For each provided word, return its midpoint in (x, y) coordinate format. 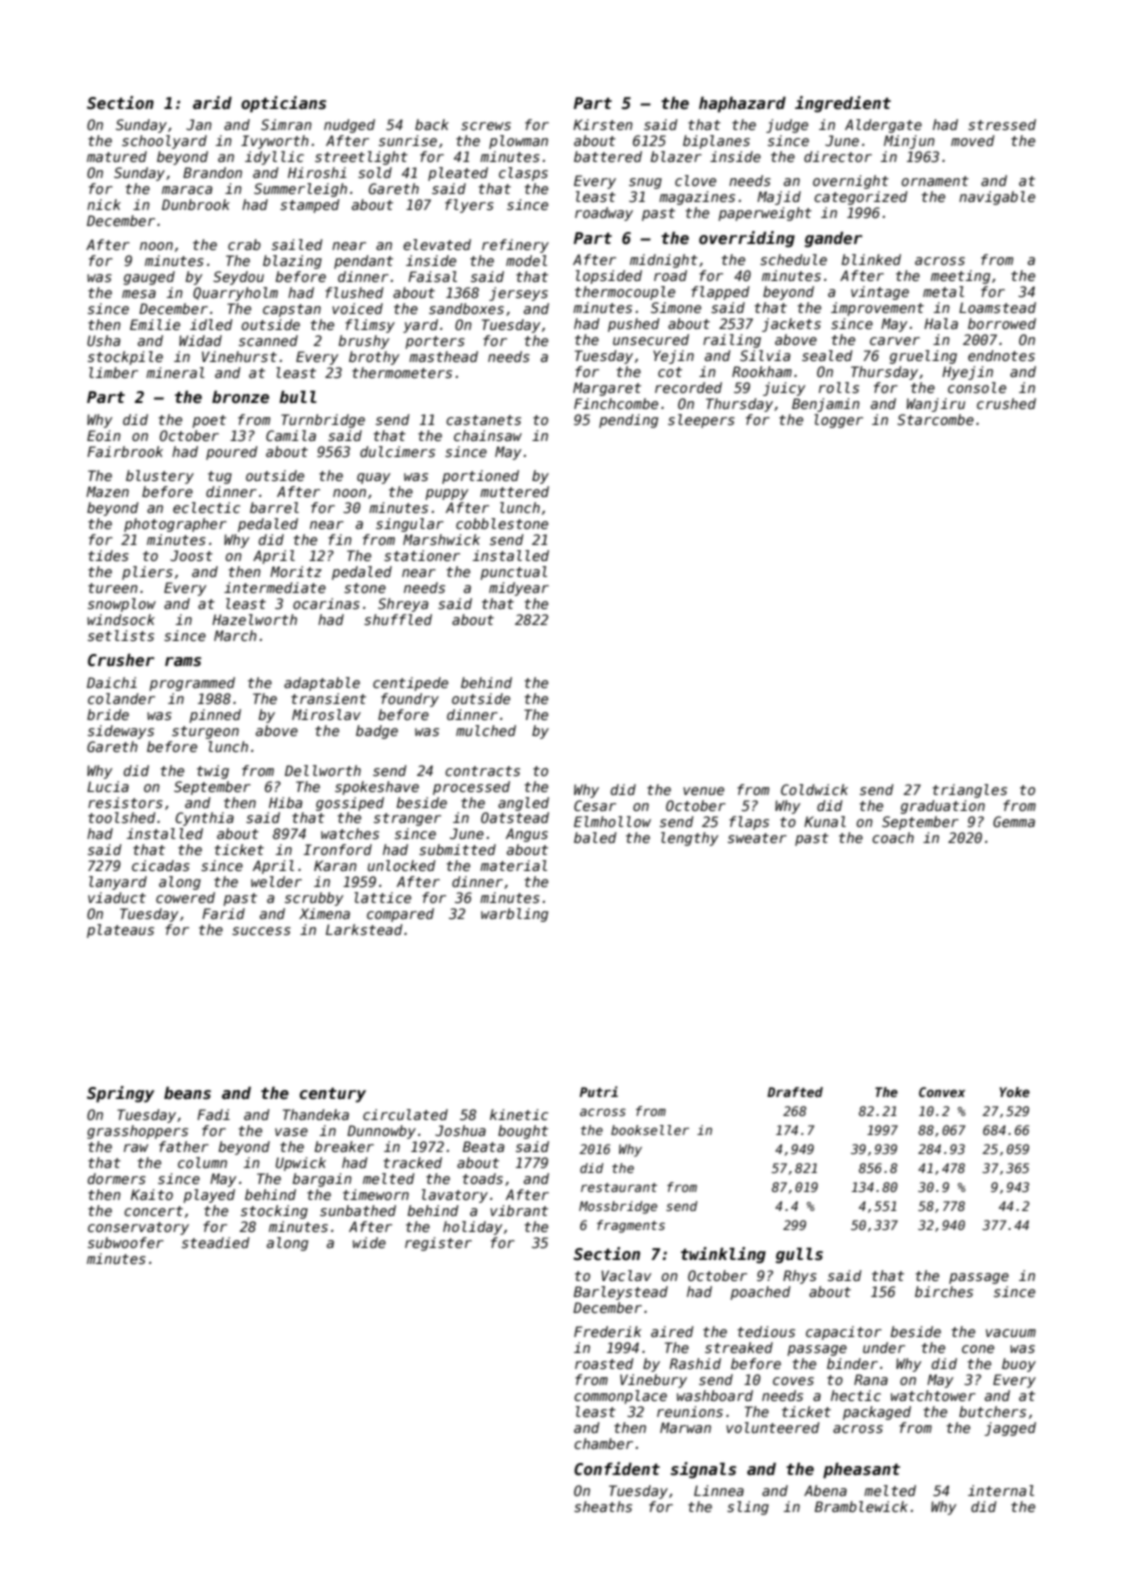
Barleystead (621, 1293)
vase (291, 1132)
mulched (486, 730)
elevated (437, 244)
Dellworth (323, 770)
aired (672, 1331)
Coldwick (814, 789)
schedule (793, 259)
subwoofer (126, 1242)
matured (117, 156)
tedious (766, 1331)
